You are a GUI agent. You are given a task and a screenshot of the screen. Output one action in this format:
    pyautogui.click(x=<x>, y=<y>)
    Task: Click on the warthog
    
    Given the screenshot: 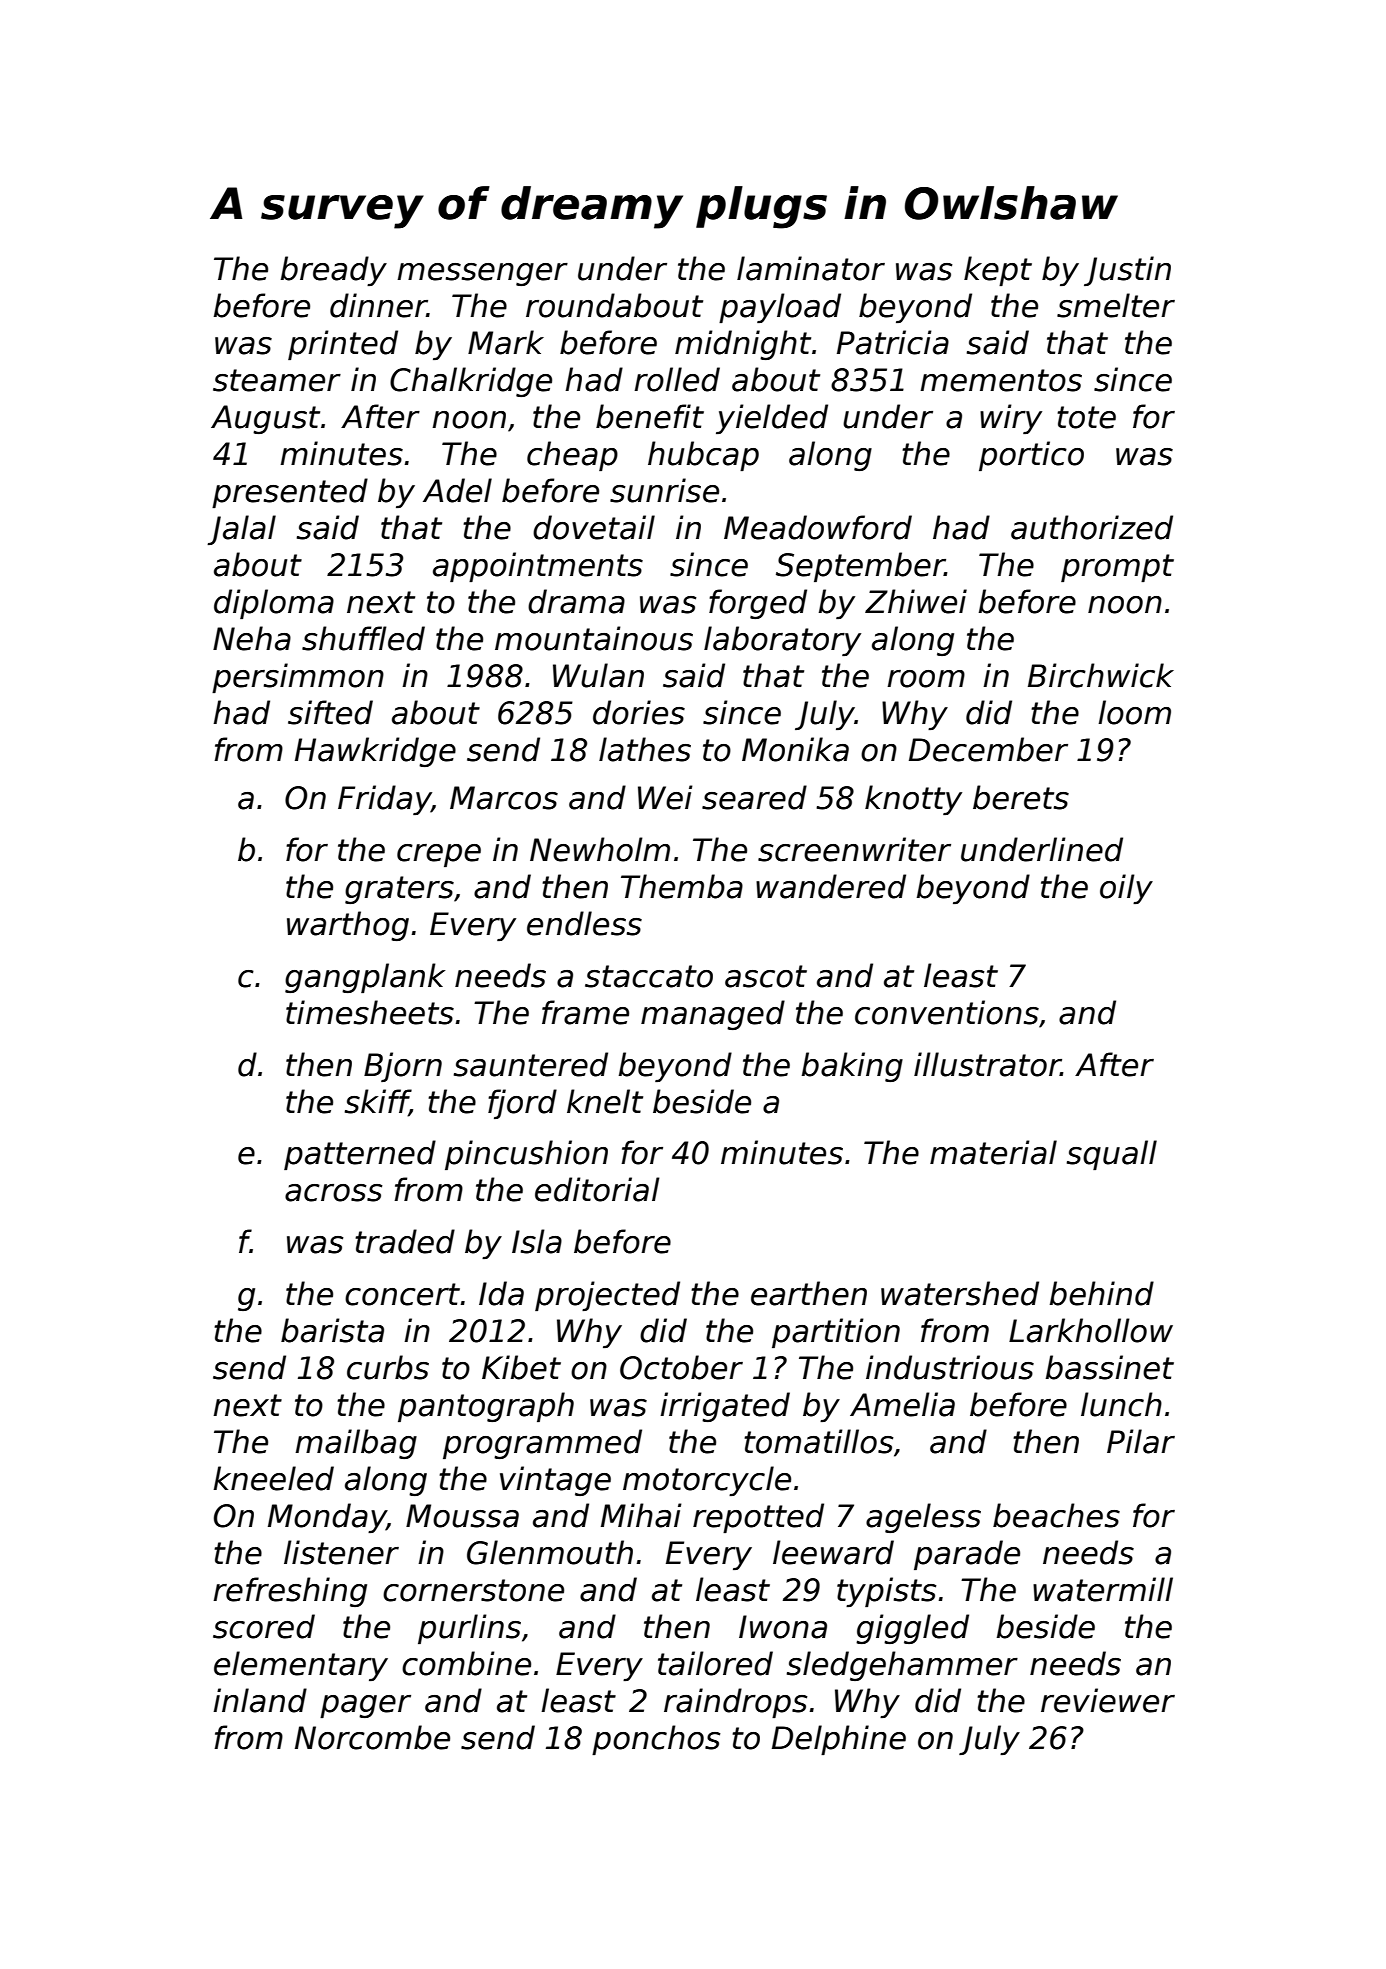 What is the action you would take?
    pyautogui.click(x=348, y=926)
